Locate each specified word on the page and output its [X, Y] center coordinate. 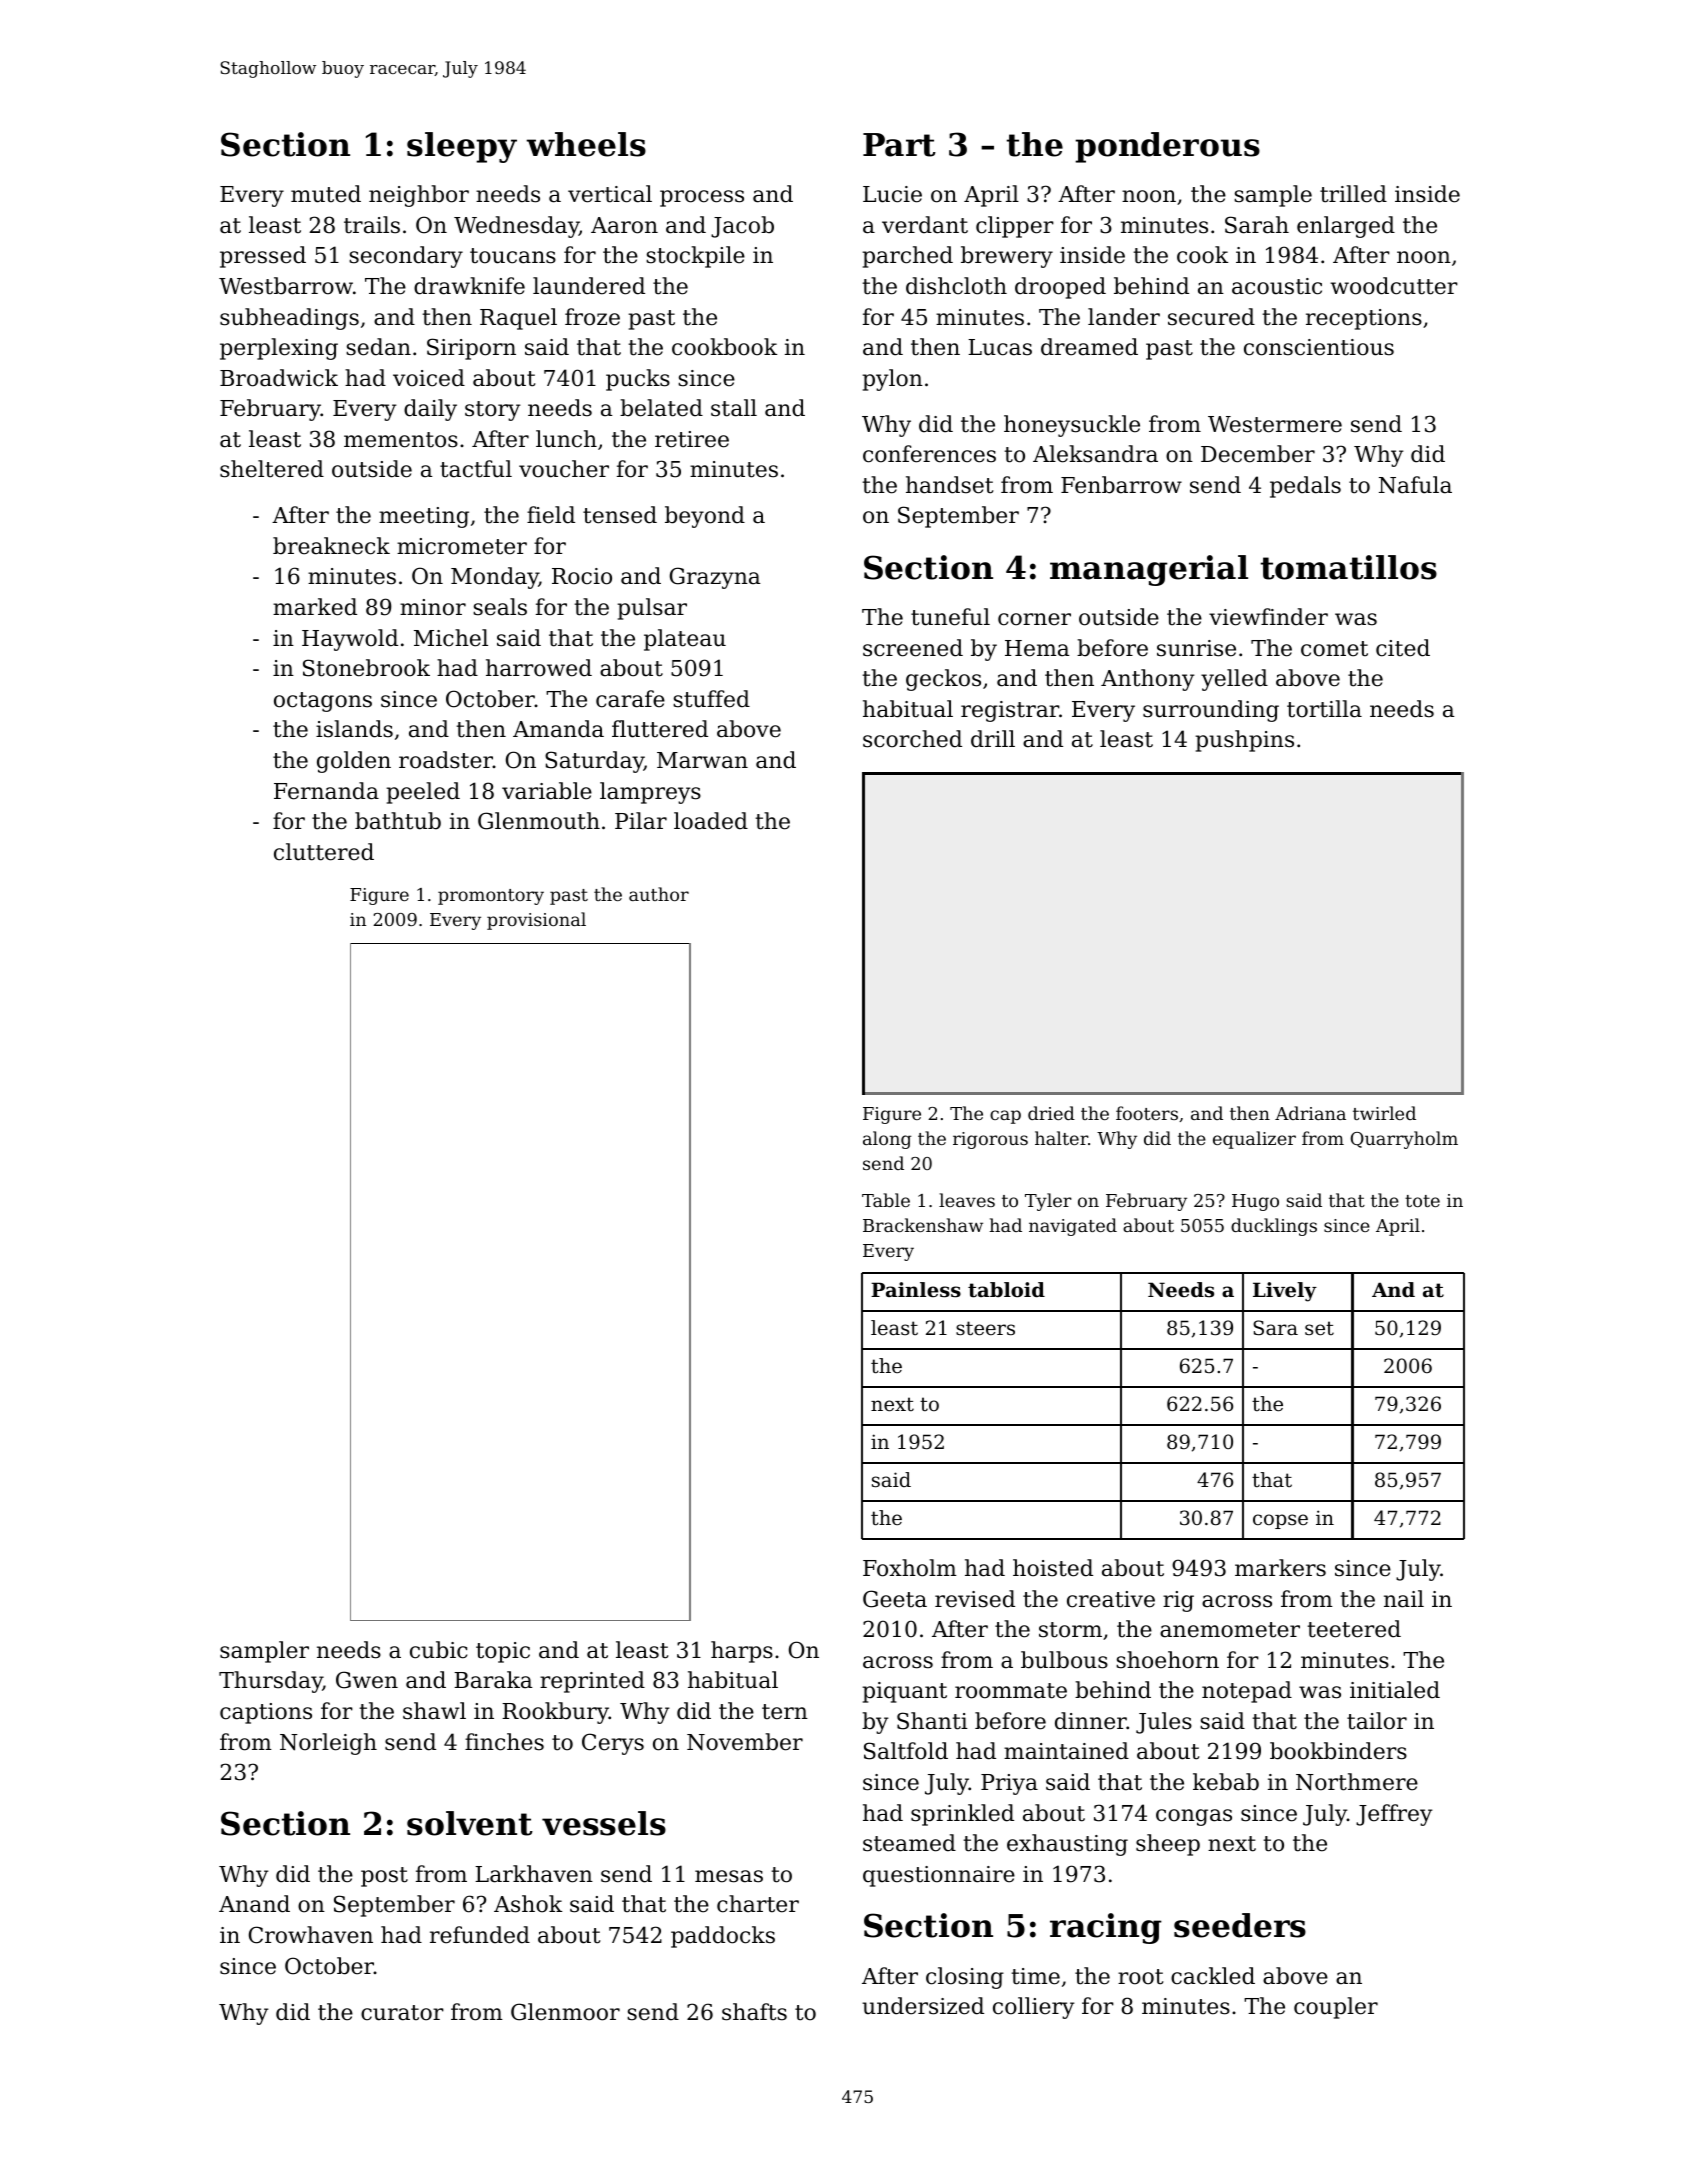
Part [899, 145]
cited [1403, 648]
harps [742, 1652]
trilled [1353, 194]
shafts [754, 2012]
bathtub [398, 821]
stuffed [711, 699]
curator [402, 2013]
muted [326, 194]
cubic [438, 1650]
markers [1280, 1568]
